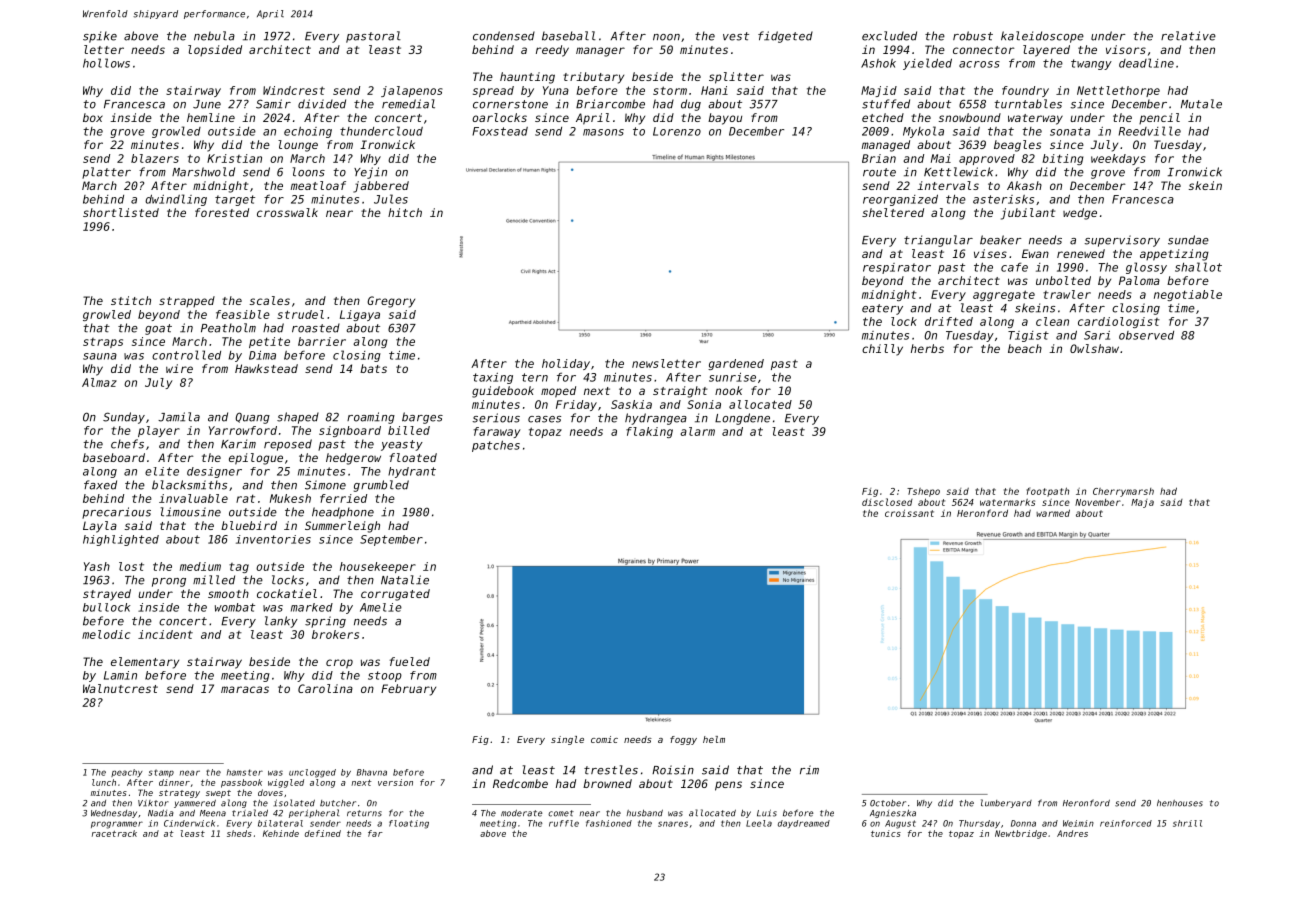 The width and height of the screenshot is (1308, 924). Describe the element at coordinates (1053, 513) in the screenshot. I see `warmed` at that location.
